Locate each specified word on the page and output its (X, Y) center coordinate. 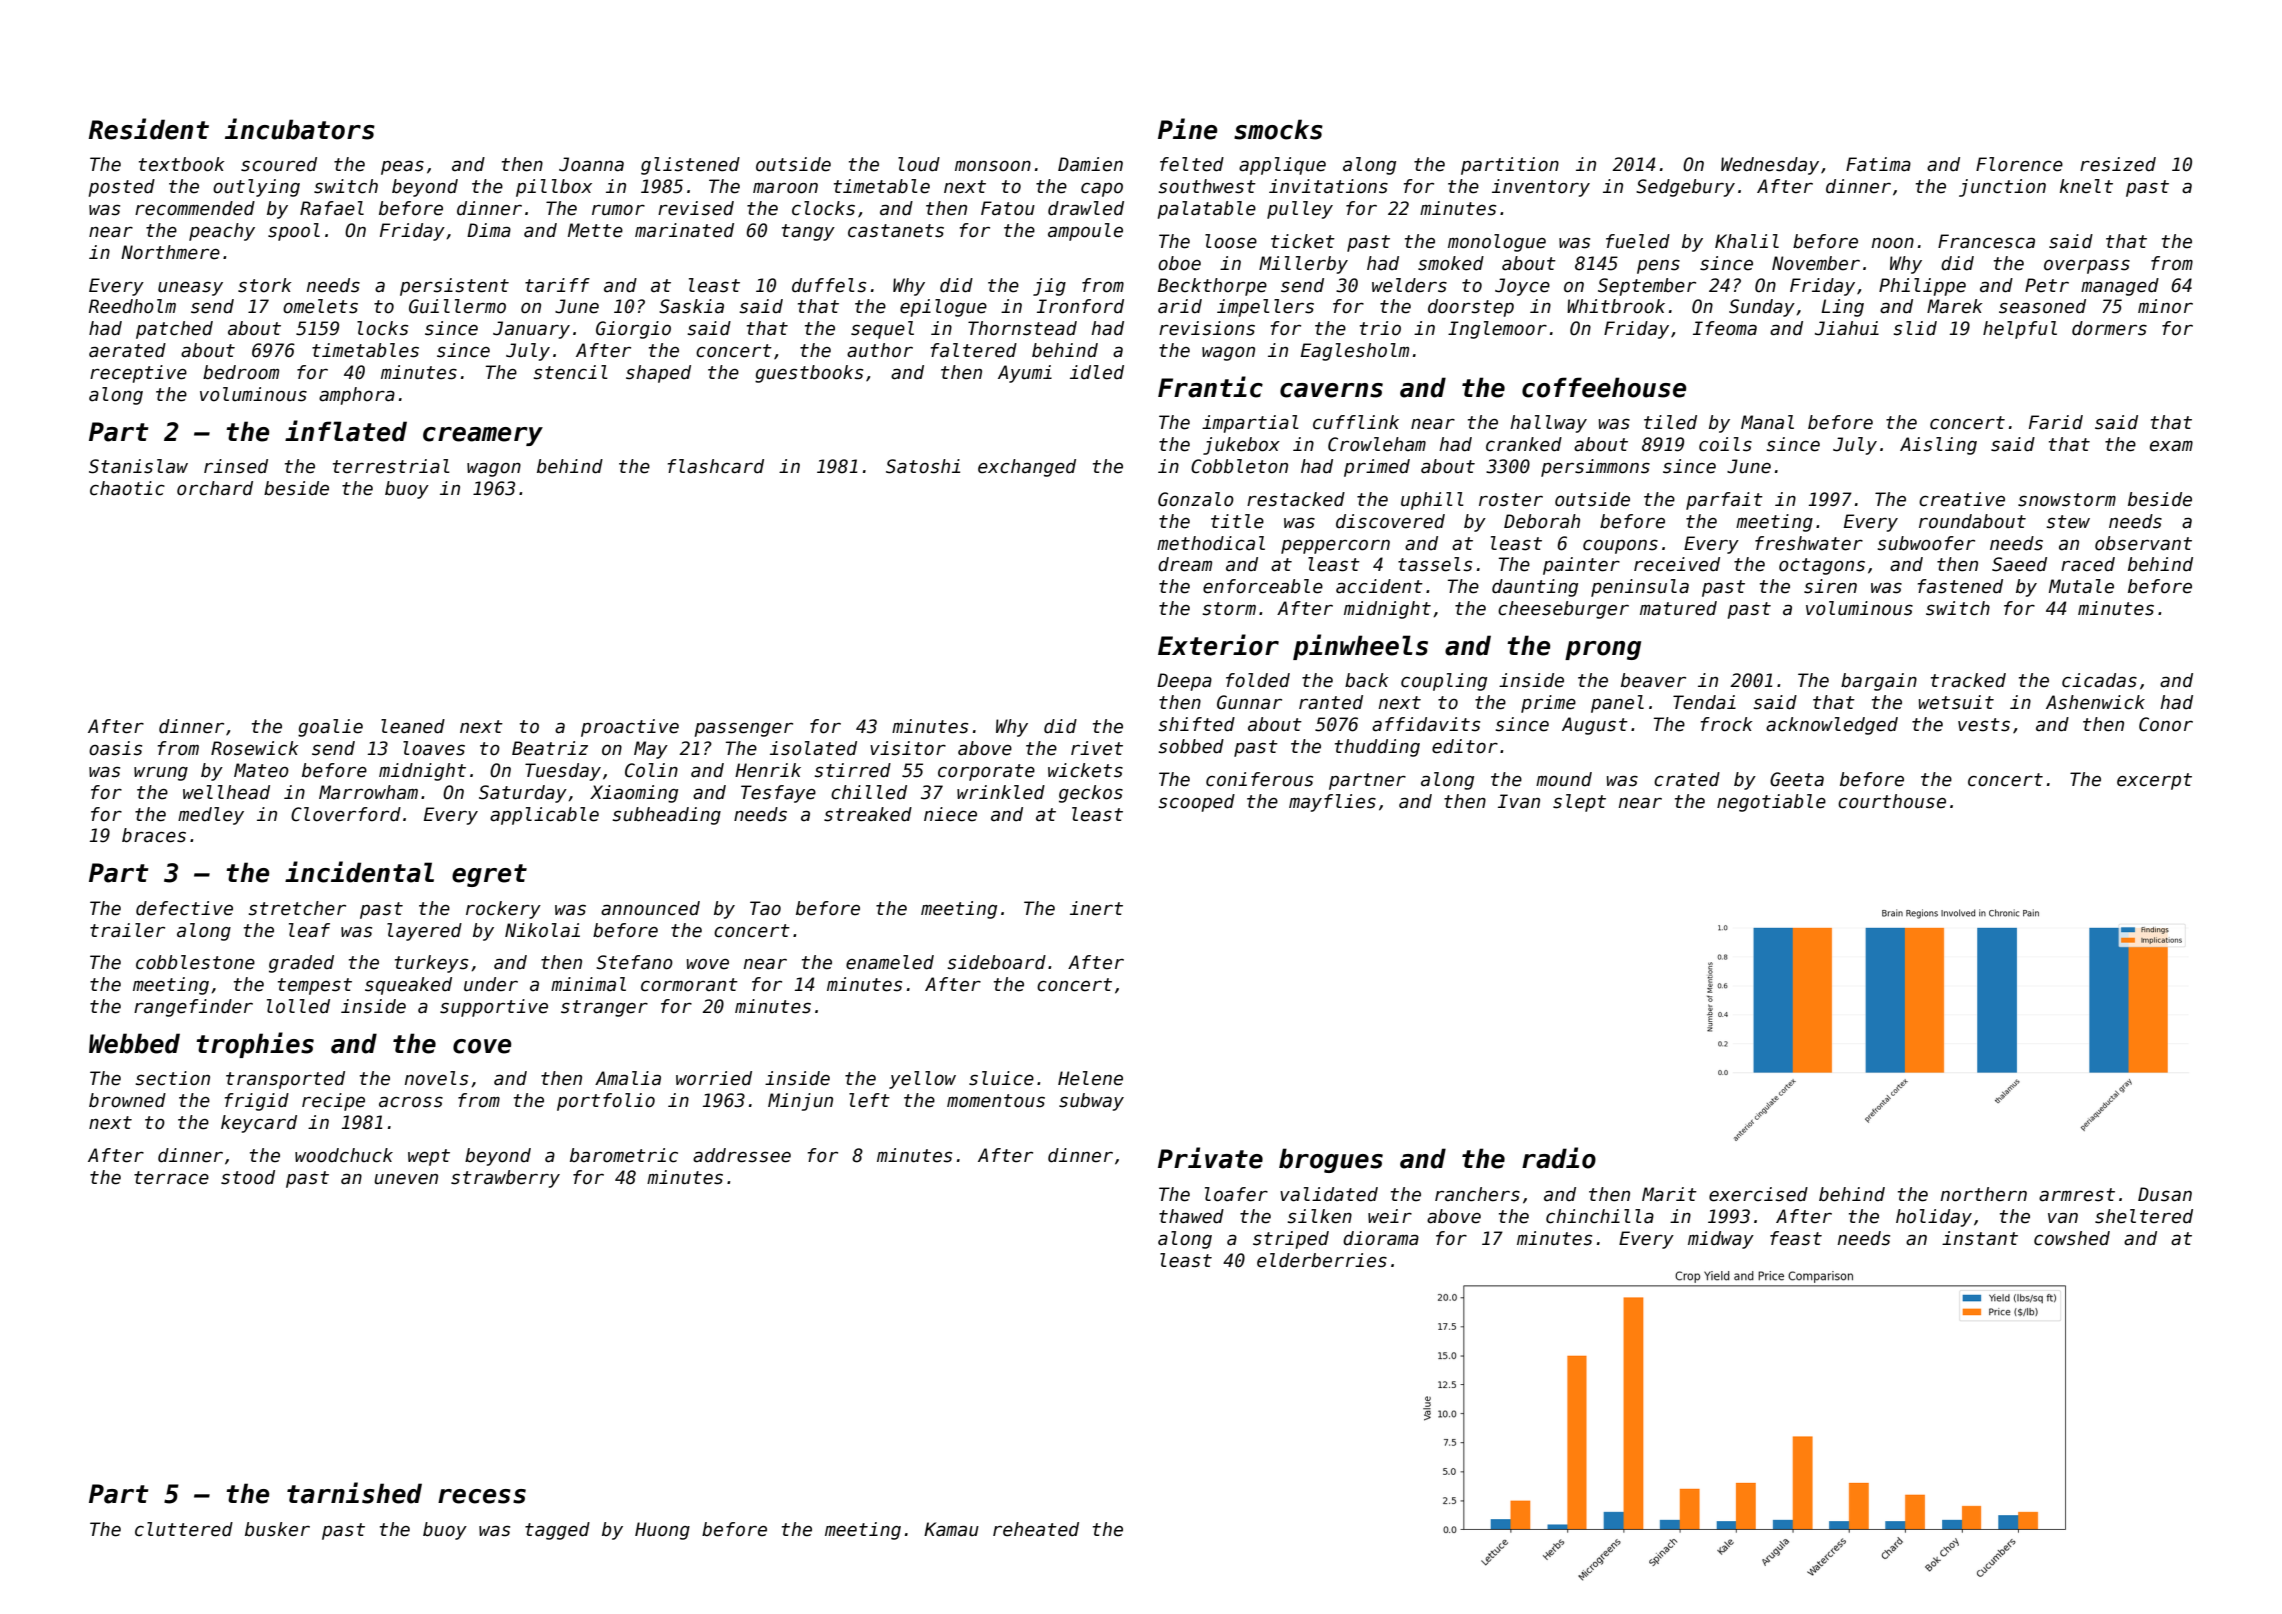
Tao (765, 908)
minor (2165, 306)
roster (1511, 500)
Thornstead (1022, 328)
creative (1962, 499)
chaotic (127, 488)
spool (294, 232)
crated (1687, 779)
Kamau (951, 1529)
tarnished (354, 1493)
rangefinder (193, 1008)
